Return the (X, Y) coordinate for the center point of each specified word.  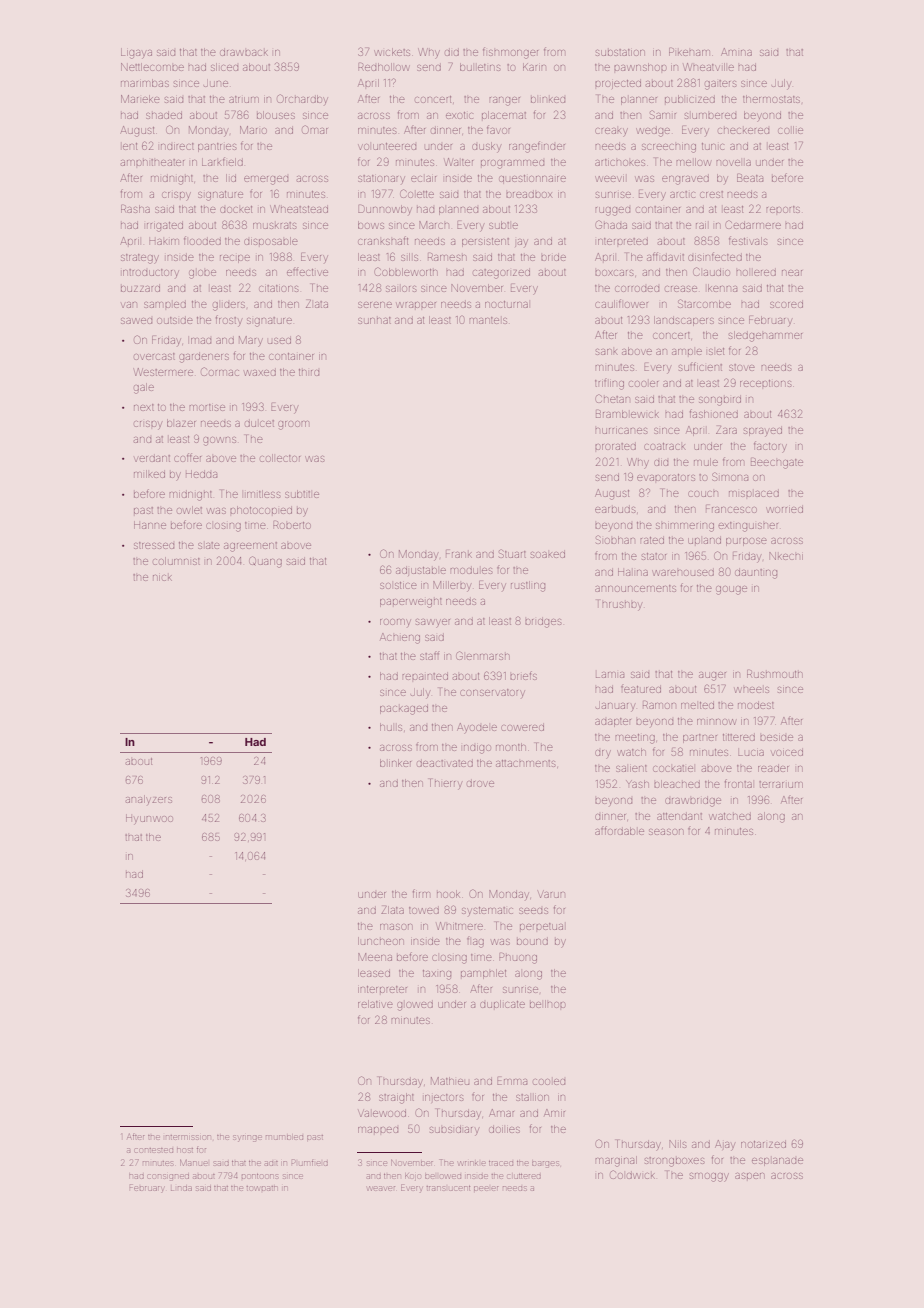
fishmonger (510, 53)
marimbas (145, 83)
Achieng (400, 638)
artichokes (620, 162)
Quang (265, 562)
